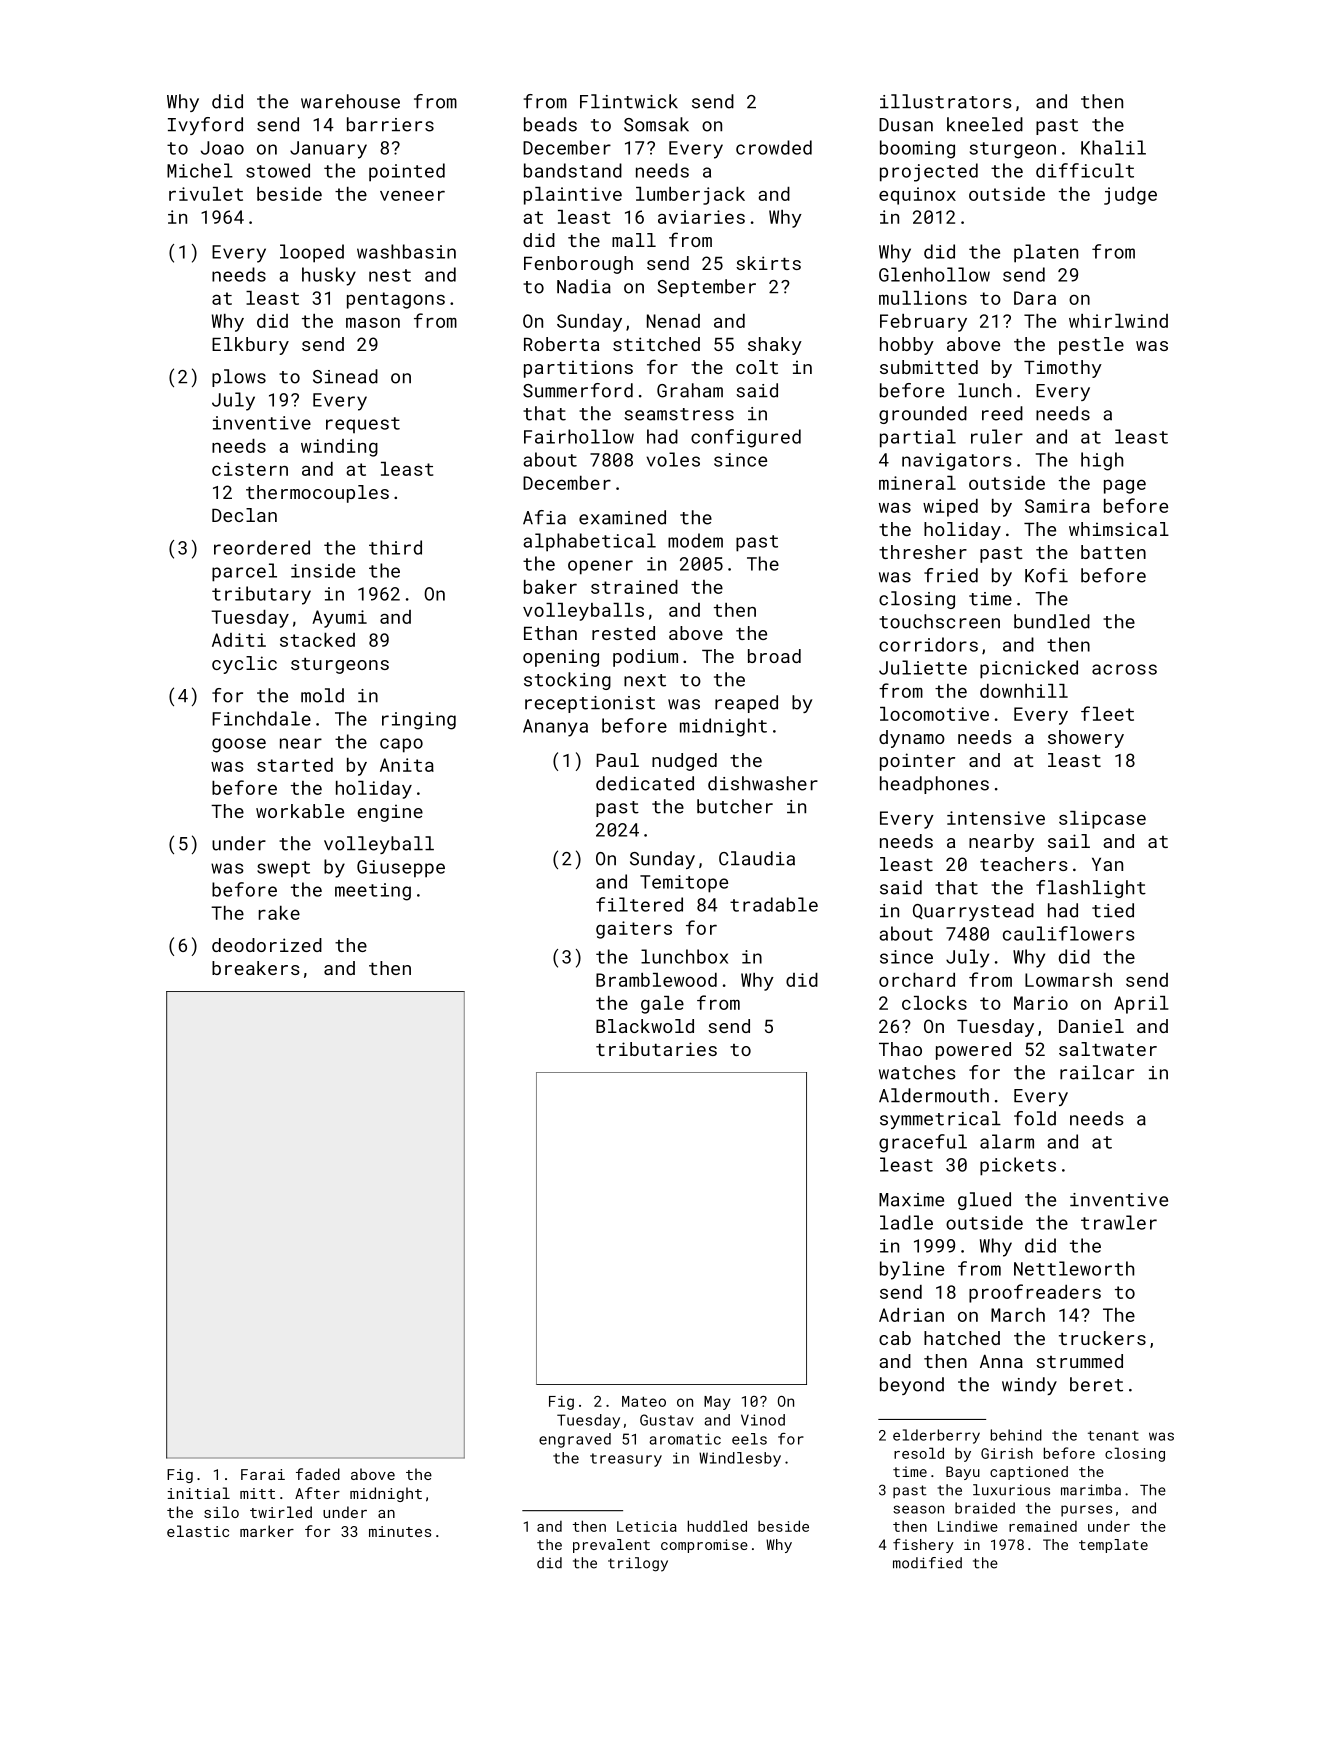  Describe the element at coordinates (400, 1531) in the document. I see `minutes` at that location.
